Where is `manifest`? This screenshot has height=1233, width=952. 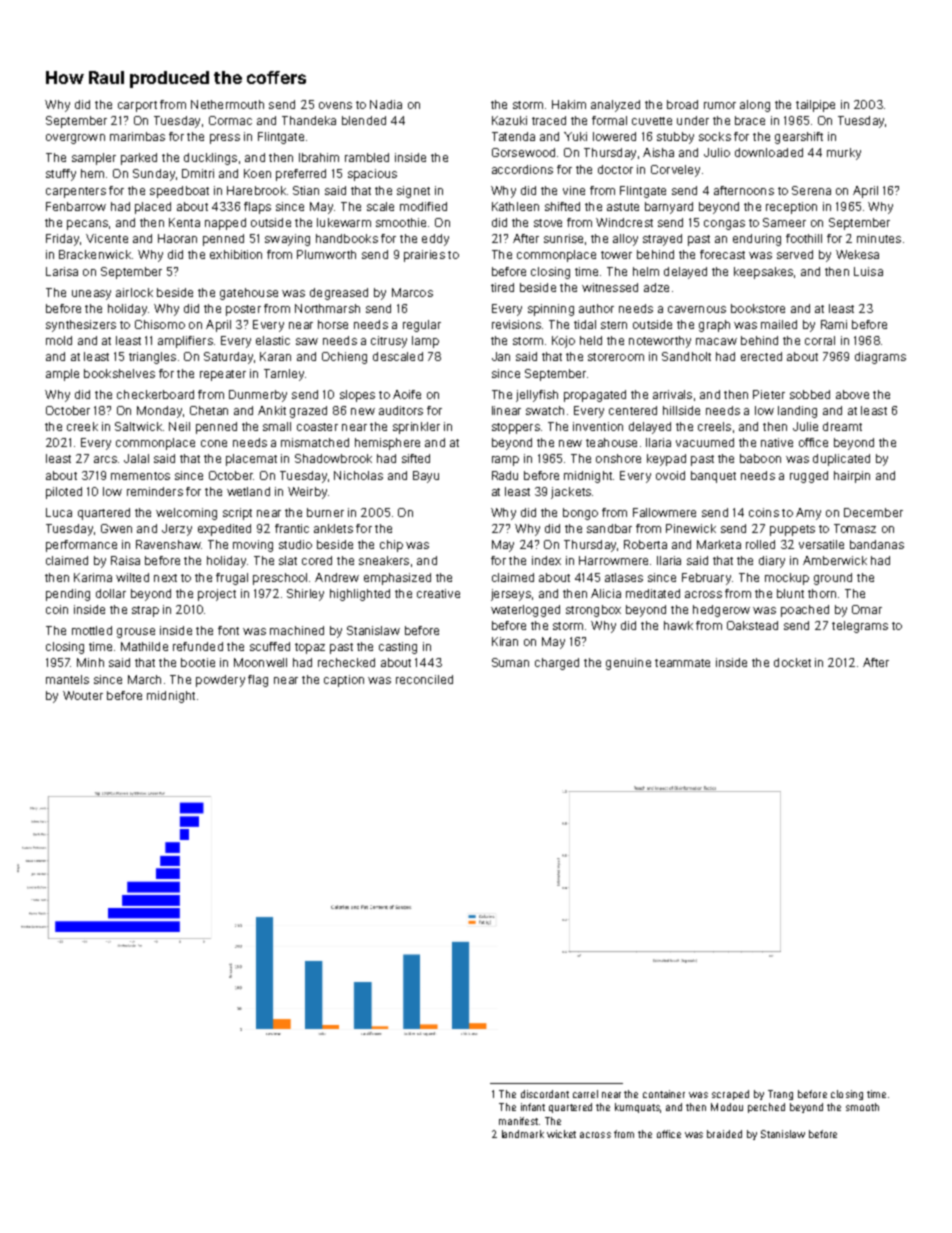 manifest is located at coordinates (518, 1121).
